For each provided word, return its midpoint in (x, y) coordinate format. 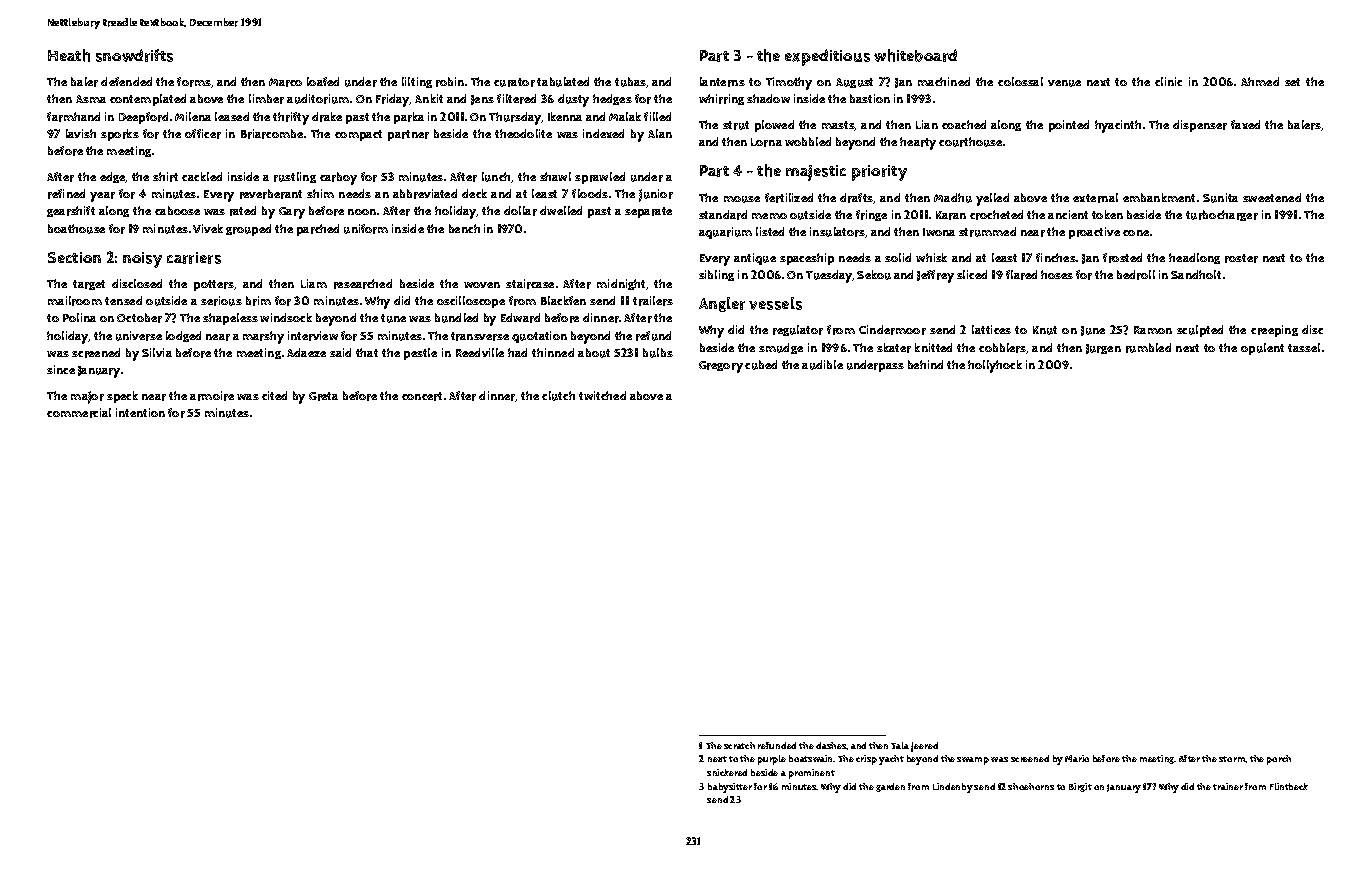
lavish (81, 133)
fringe (871, 215)
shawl (555, 176)
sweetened (1272, 197)
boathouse (76, 229)
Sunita (1220, 198)
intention (140, 412)
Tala (900, 745)
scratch (739, 745)
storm (1232, 759)
